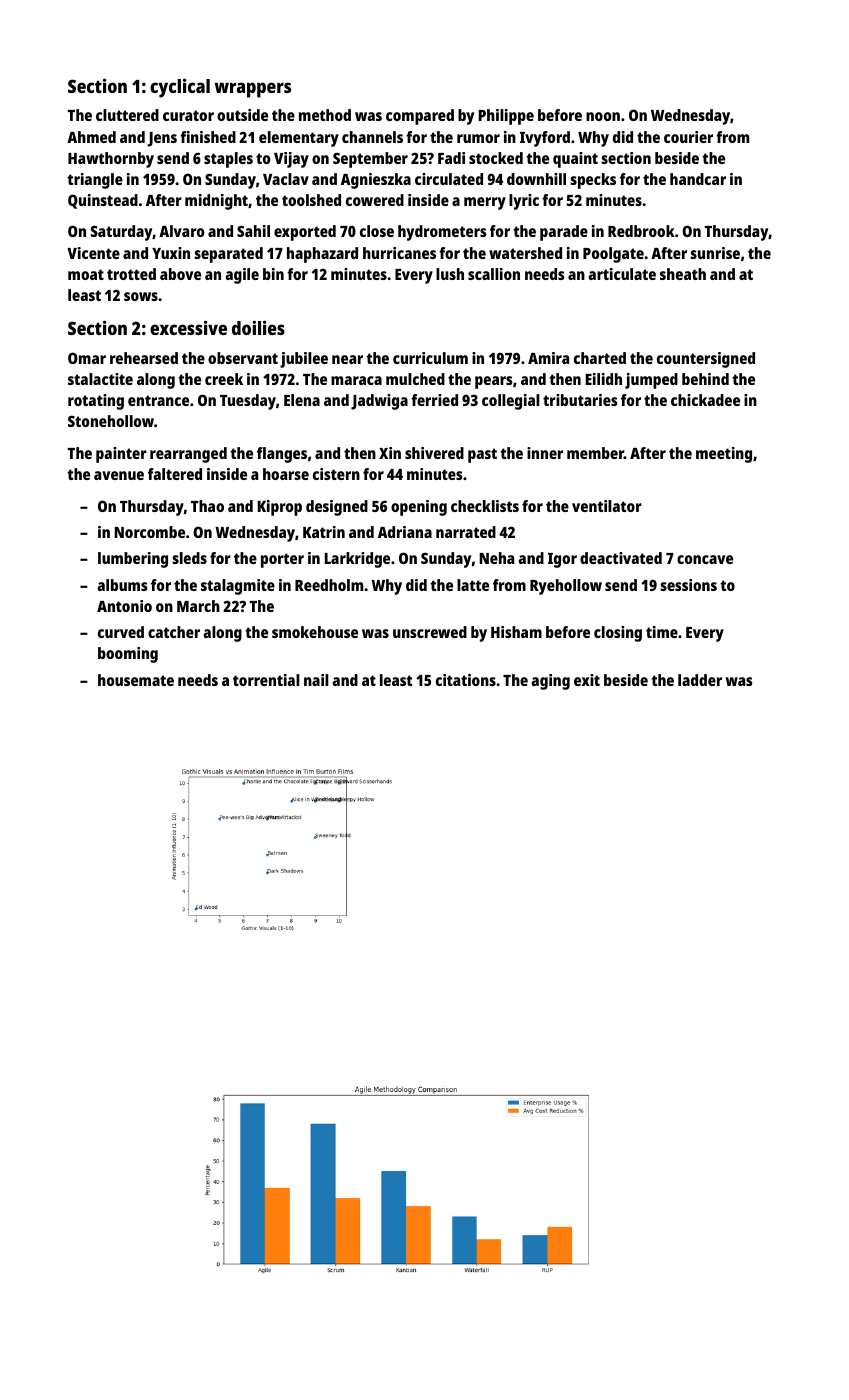 The height and width of the screenshot is (1400, 849). Describe the element at coordinates (466, 680) in the screenshot. I see `citations` at that location.
